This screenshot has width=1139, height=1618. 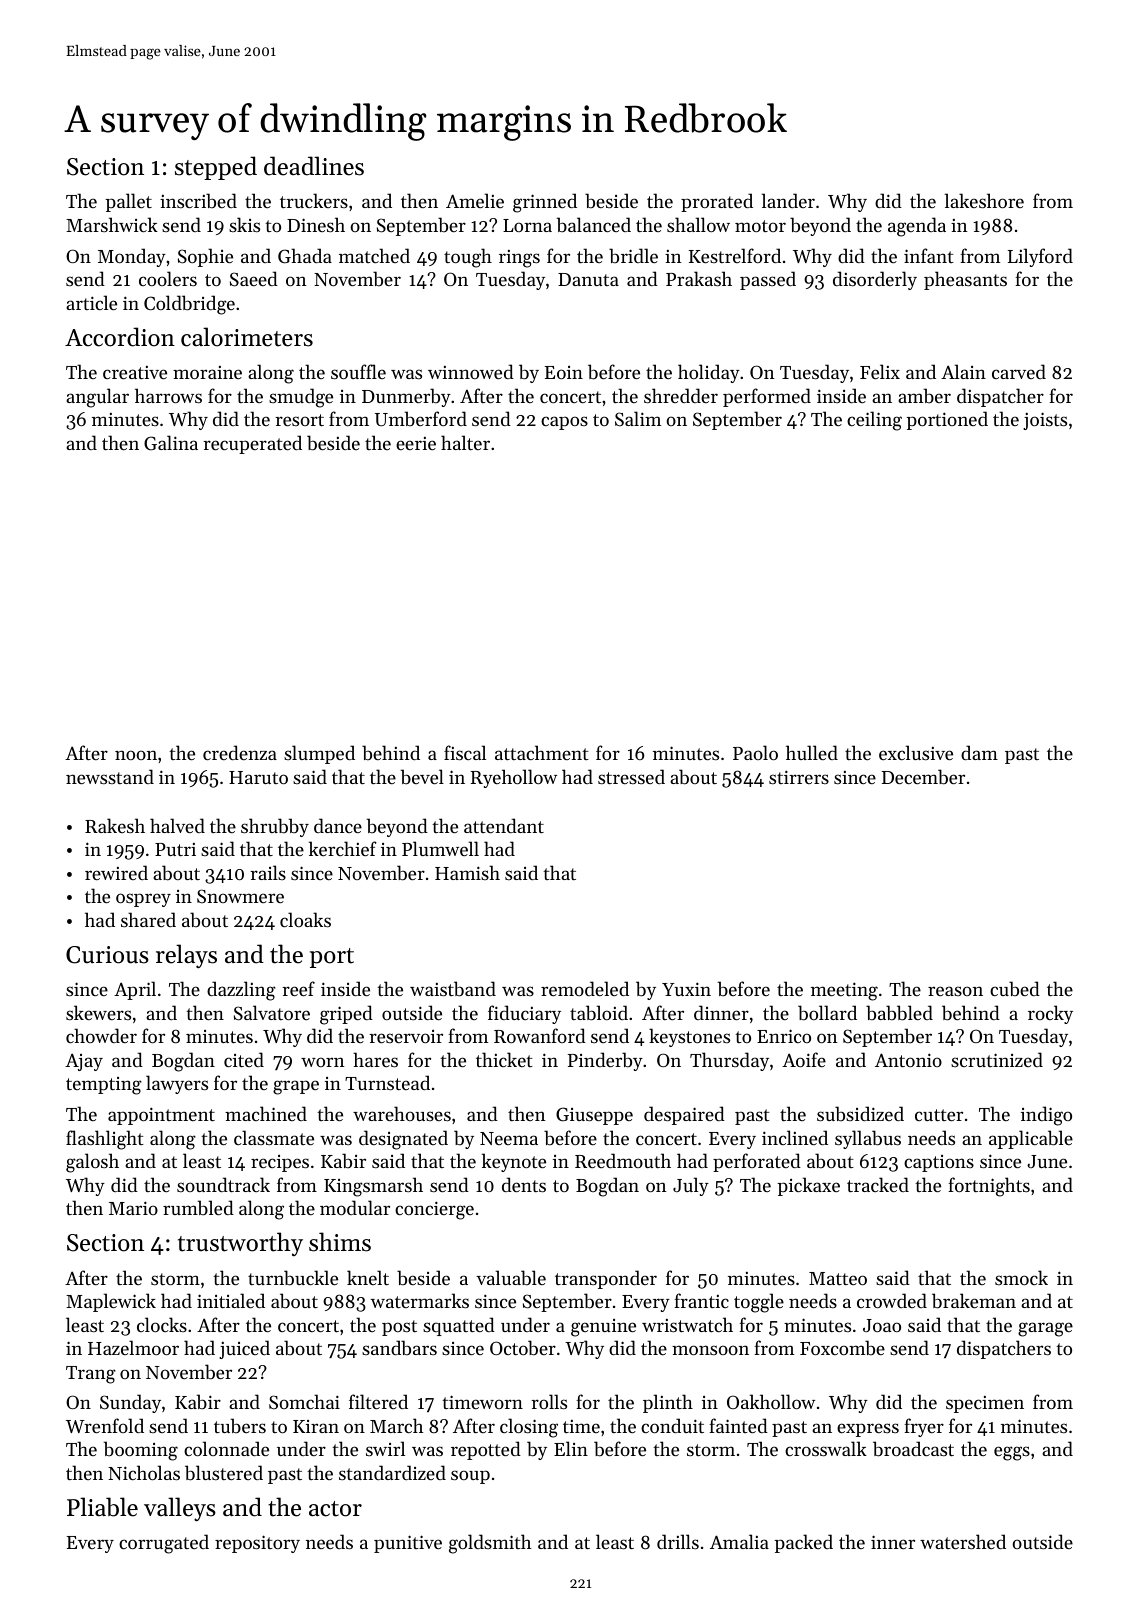 What do you see at coordinates (804, 1543) in the screenshot?
I see `packed` at bounding box center [804, 1543].
